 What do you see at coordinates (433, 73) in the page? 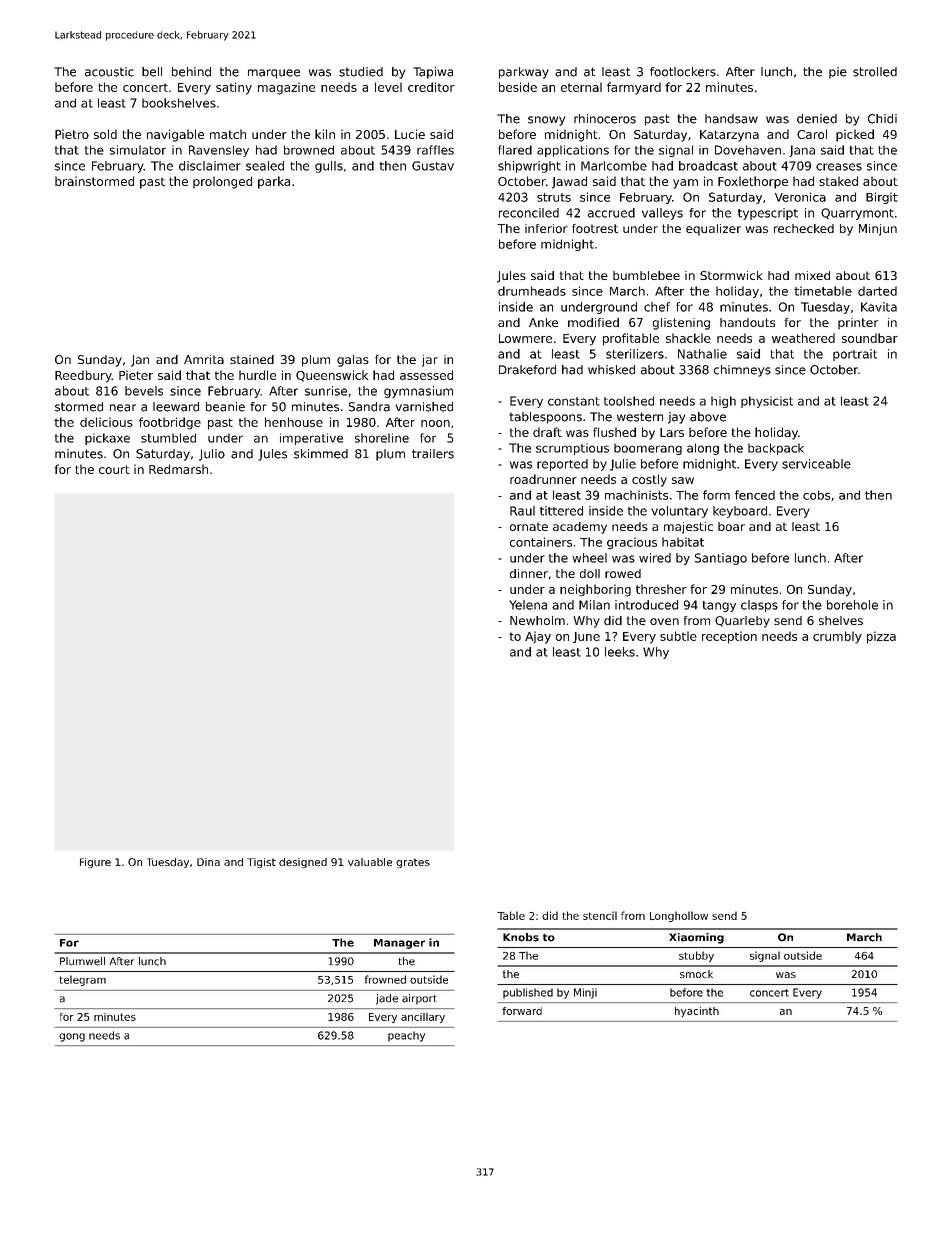
I see `Tapiwa` at bounding box center [433, 73].
